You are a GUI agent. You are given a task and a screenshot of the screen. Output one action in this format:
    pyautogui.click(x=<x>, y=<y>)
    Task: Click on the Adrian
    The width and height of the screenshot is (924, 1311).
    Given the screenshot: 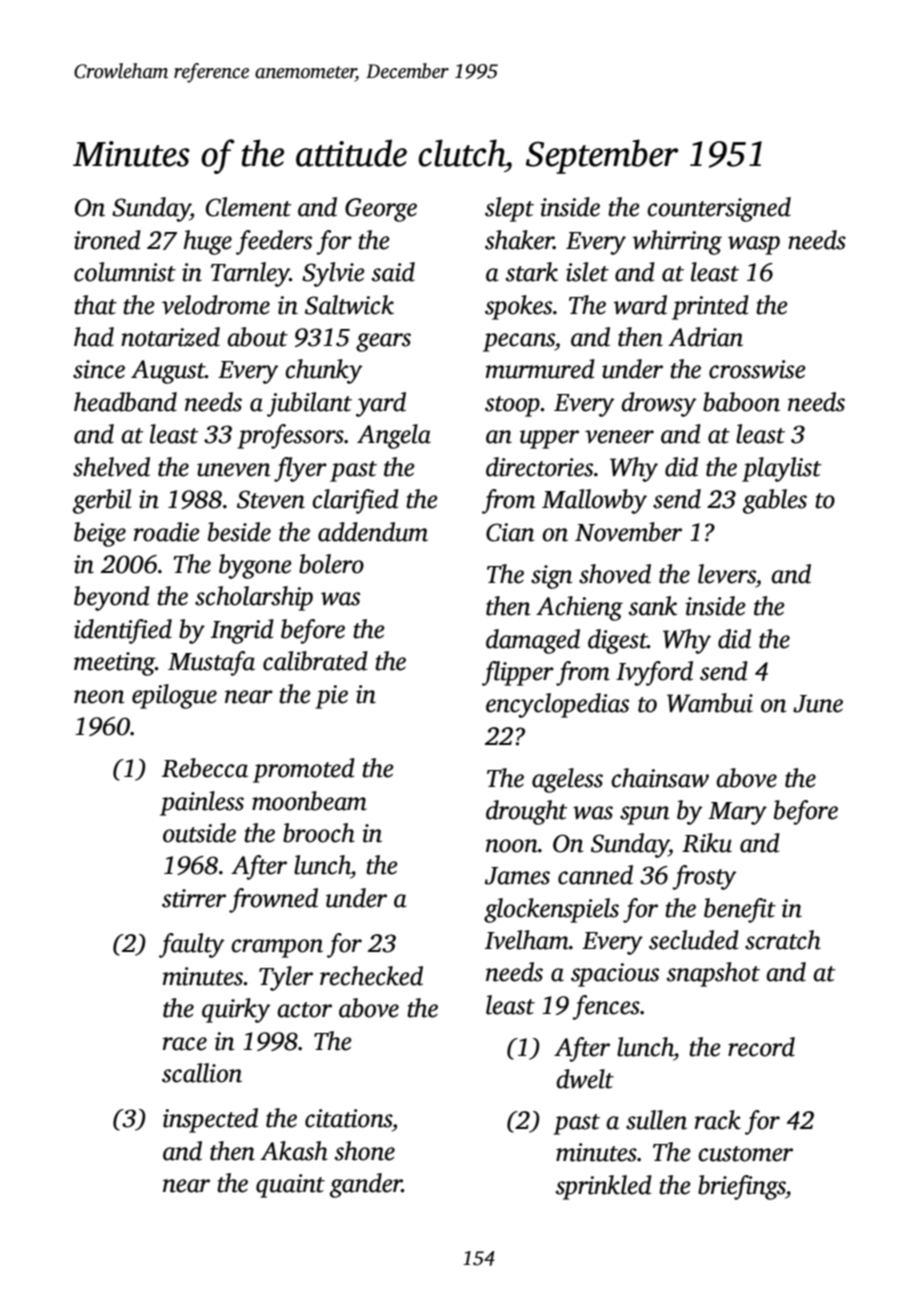 What is the action you would take?
    pyautogui.click(x=705, y=337)
